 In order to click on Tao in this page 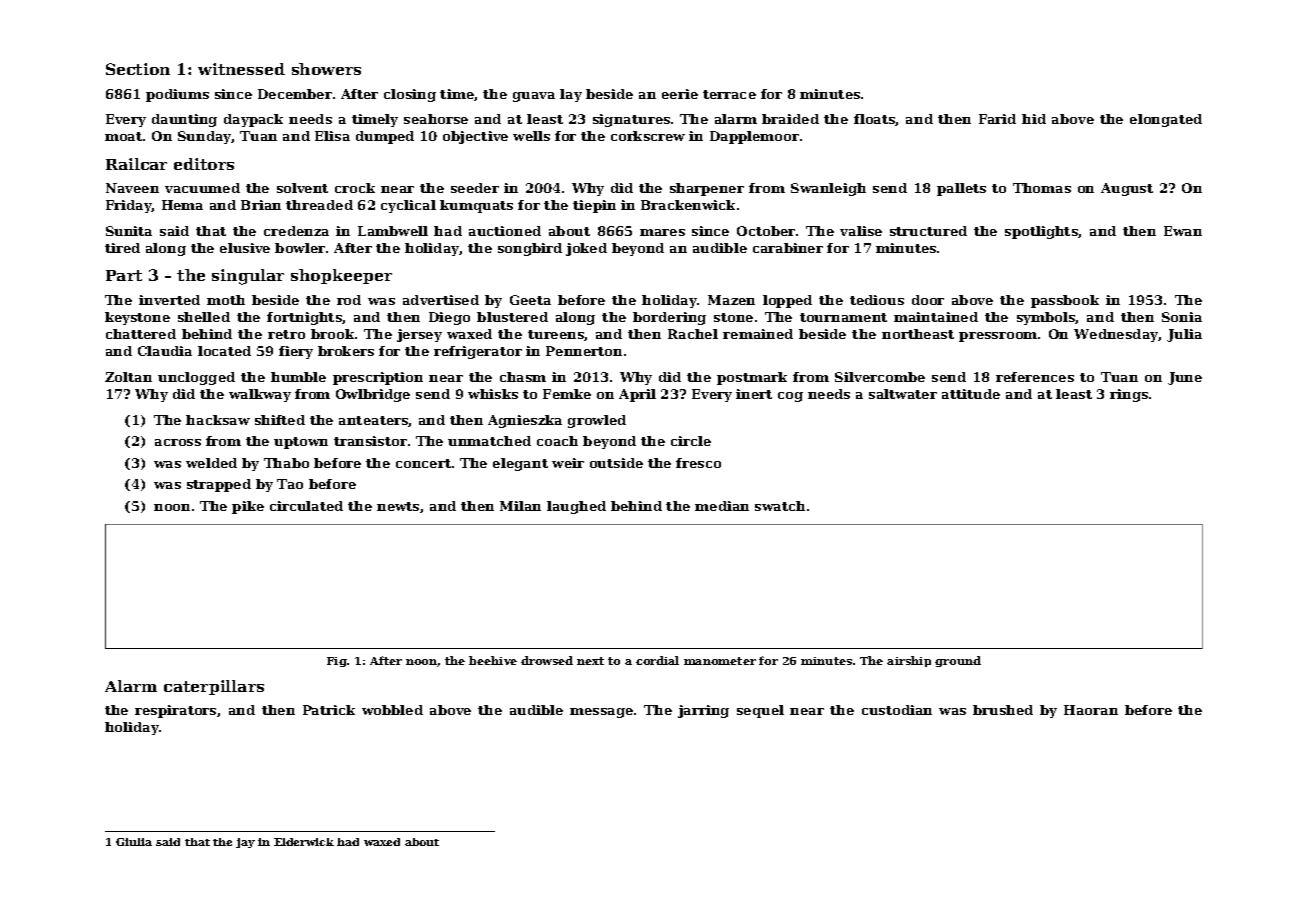, I will do `click(290, 484)`.
